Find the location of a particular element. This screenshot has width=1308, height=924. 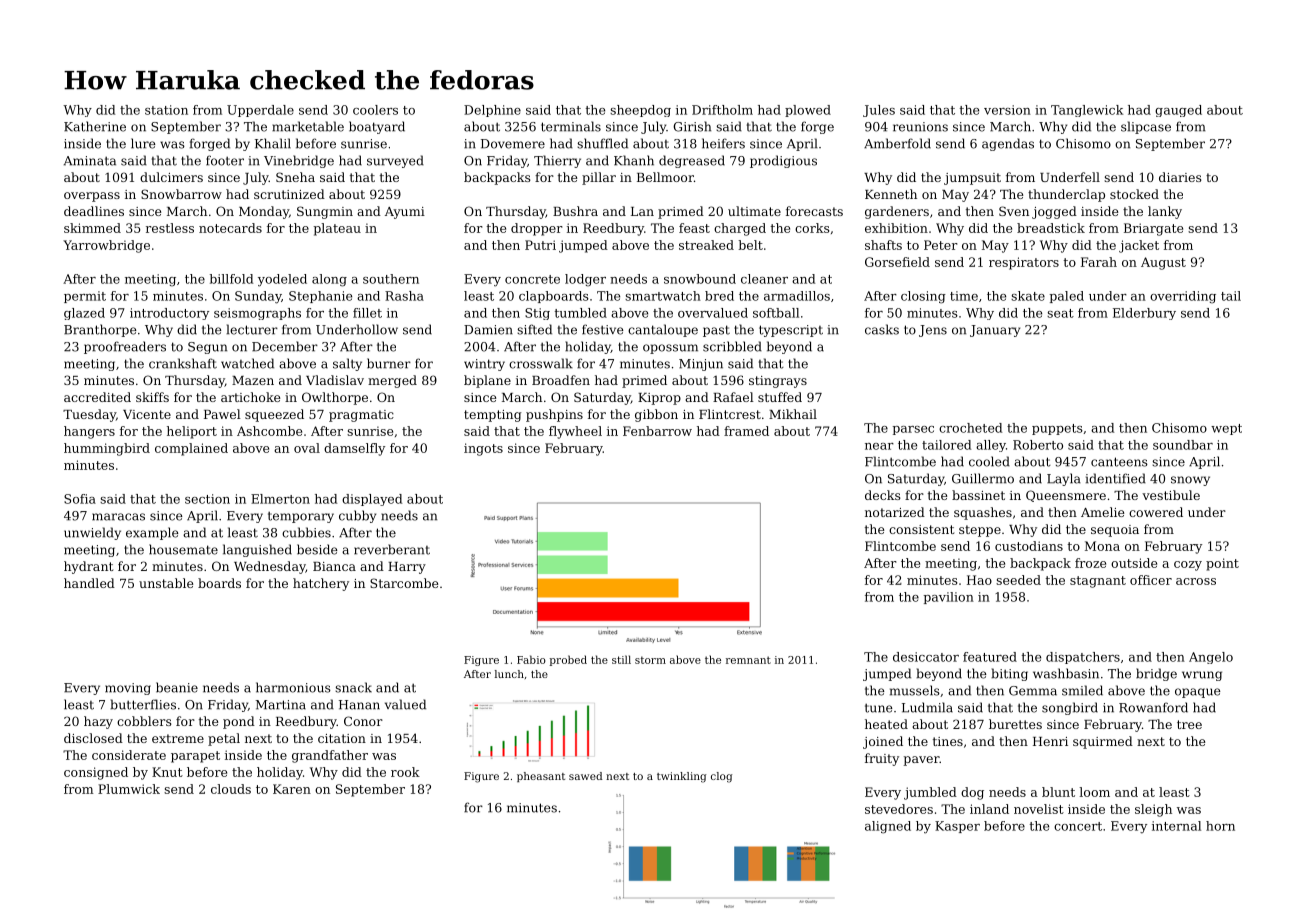

Plumwick is located at coordinates (129, 789).
